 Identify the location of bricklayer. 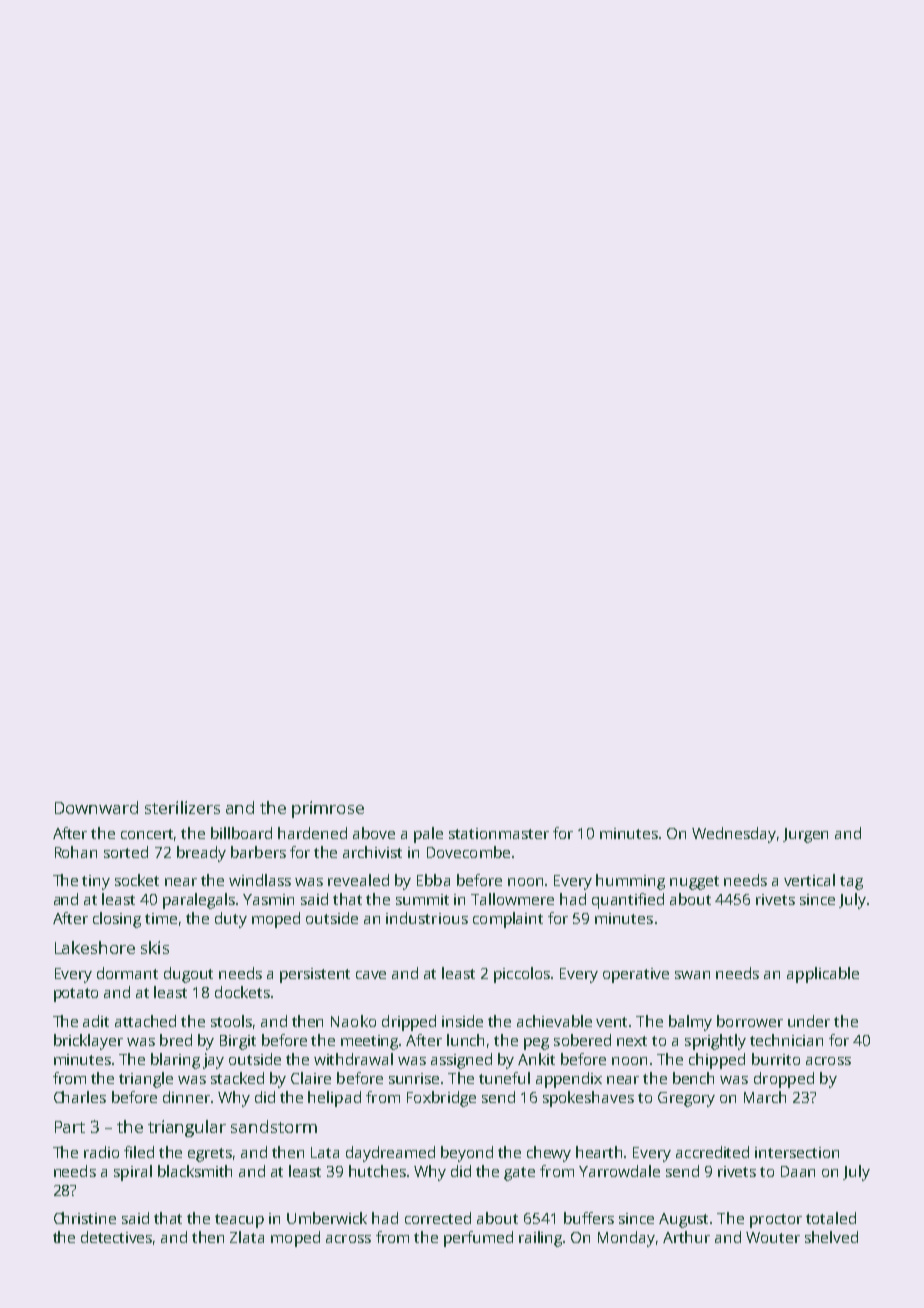
(88, 1042).
